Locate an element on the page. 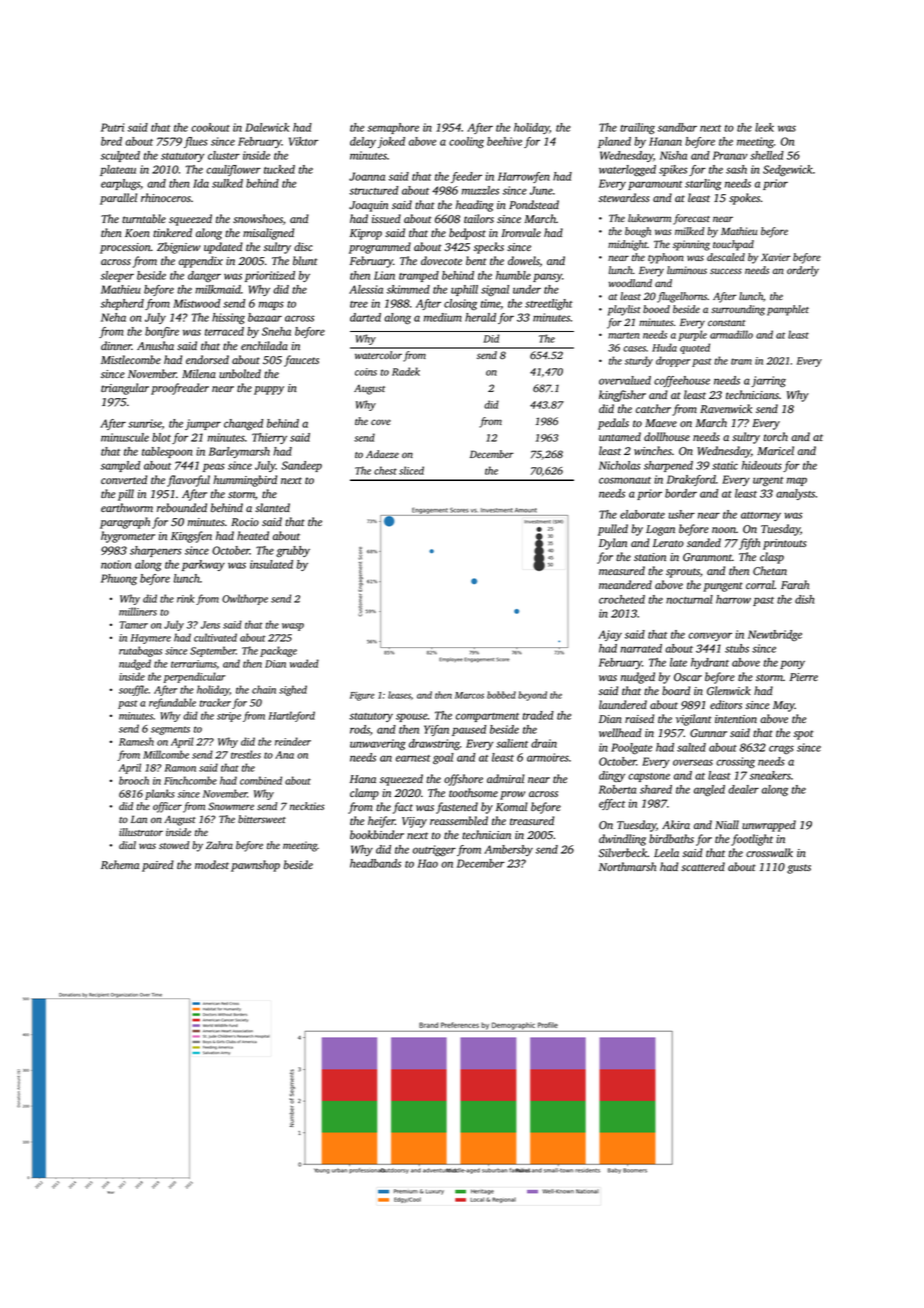 Image resolution: width=924 pixels, height=1308 pixels. semaphore is located at coordinates (393, 128).
